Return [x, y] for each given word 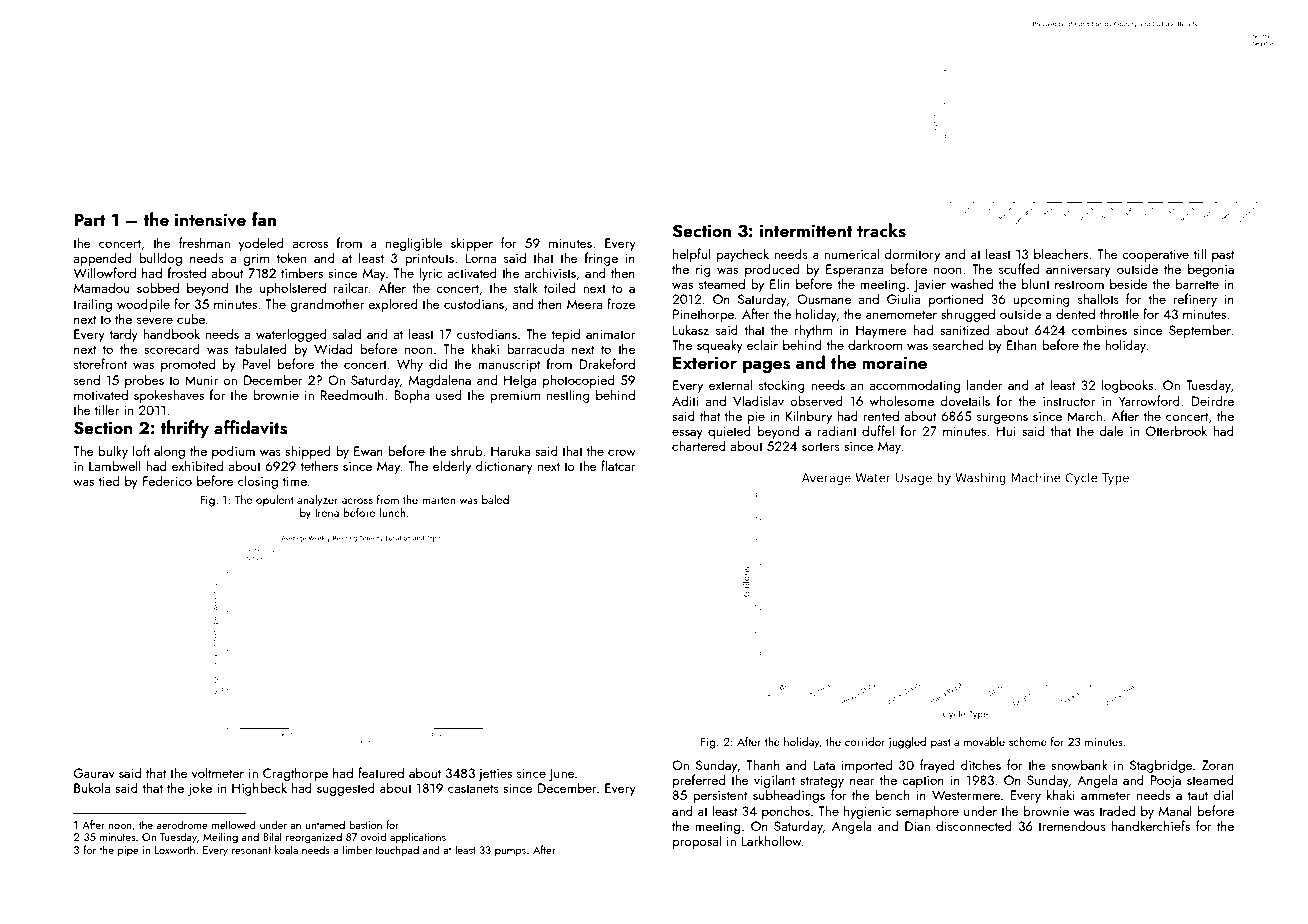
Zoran [1218, 765]
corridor [865, 741]
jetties [495, 774]
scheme [1028, 741]
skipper [472, 244]
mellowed [234, 824]
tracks [881, 230]
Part [90, 219]
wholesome [902, 400]
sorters [821, 446]
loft [141, 450]
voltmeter [218, 772]
